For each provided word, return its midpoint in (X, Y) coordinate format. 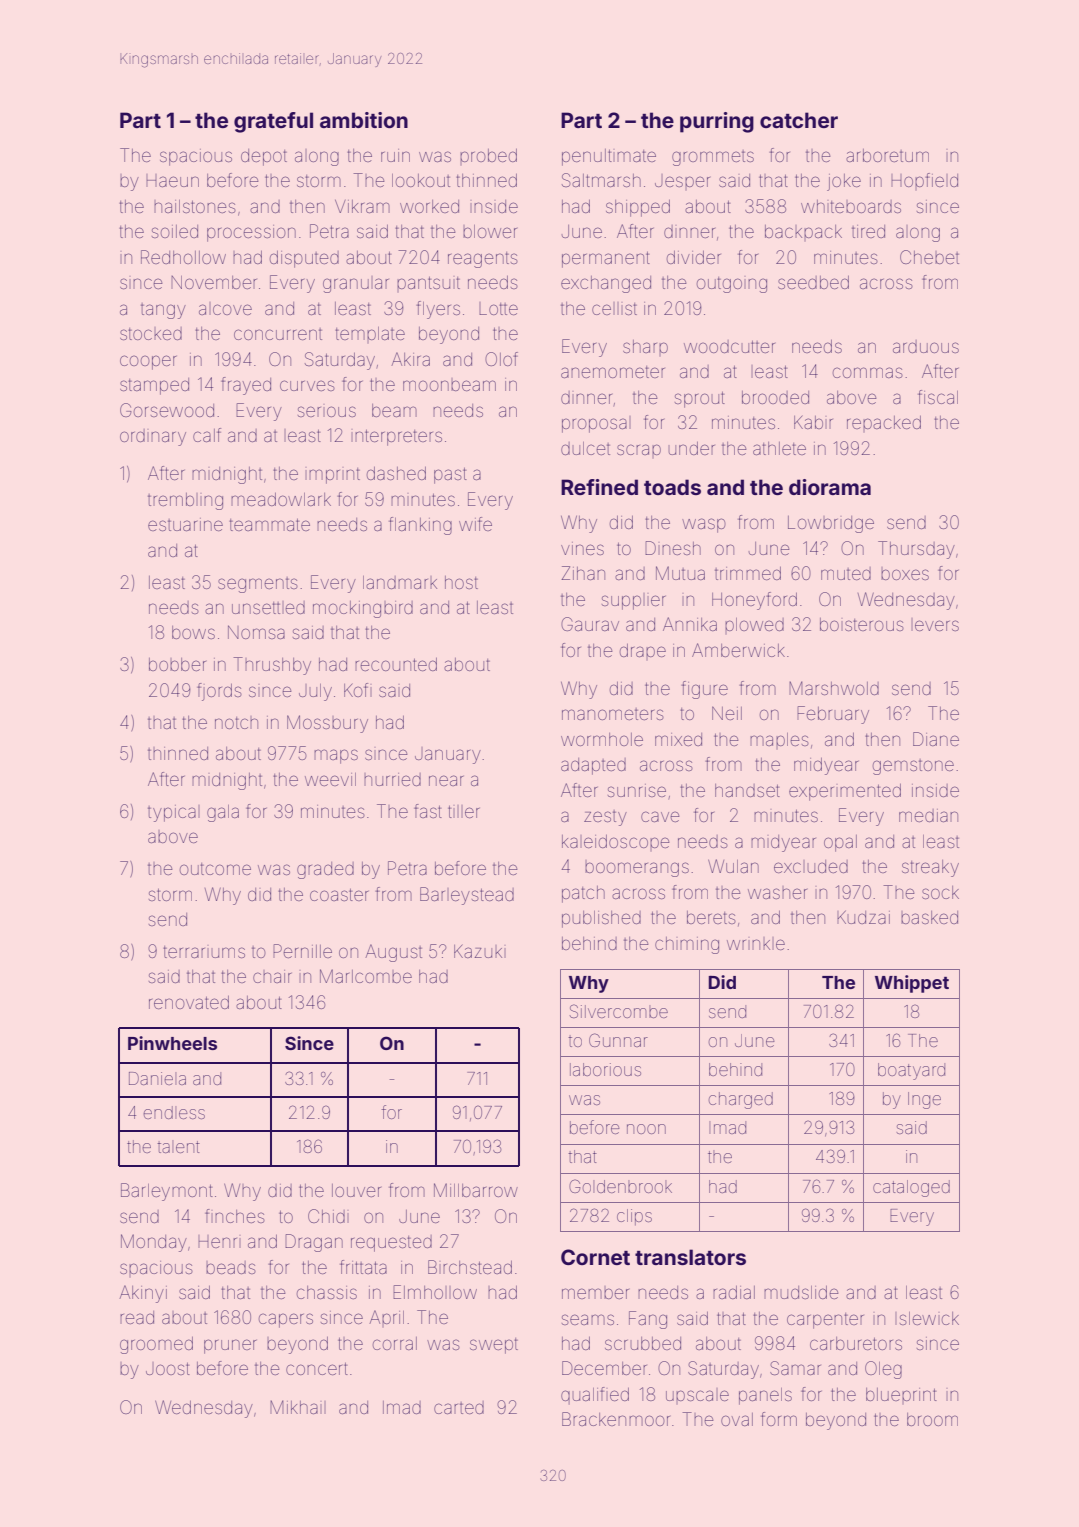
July (315, 692)
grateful (273, 122)
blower (490, 231)
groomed (156, 1345)
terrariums (204, 952)
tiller (463, 812)
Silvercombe (619, 1011)
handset (747, 790)
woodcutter (729, 346)
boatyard (911, 1071)
